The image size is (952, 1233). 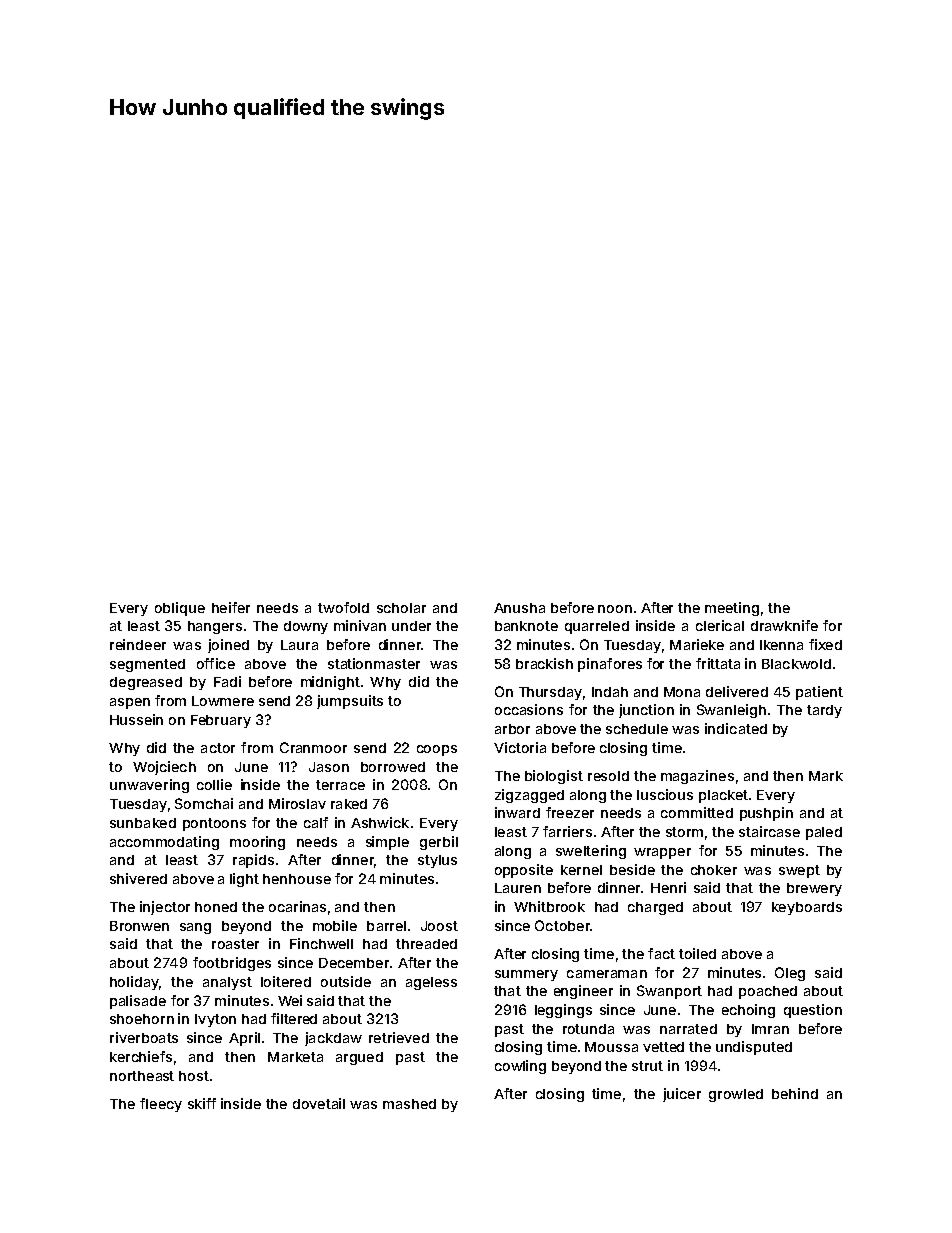 What do you see at coordinates (290, 1000) in the document?
I see `Wei` at bounding box center [290, 1000].
